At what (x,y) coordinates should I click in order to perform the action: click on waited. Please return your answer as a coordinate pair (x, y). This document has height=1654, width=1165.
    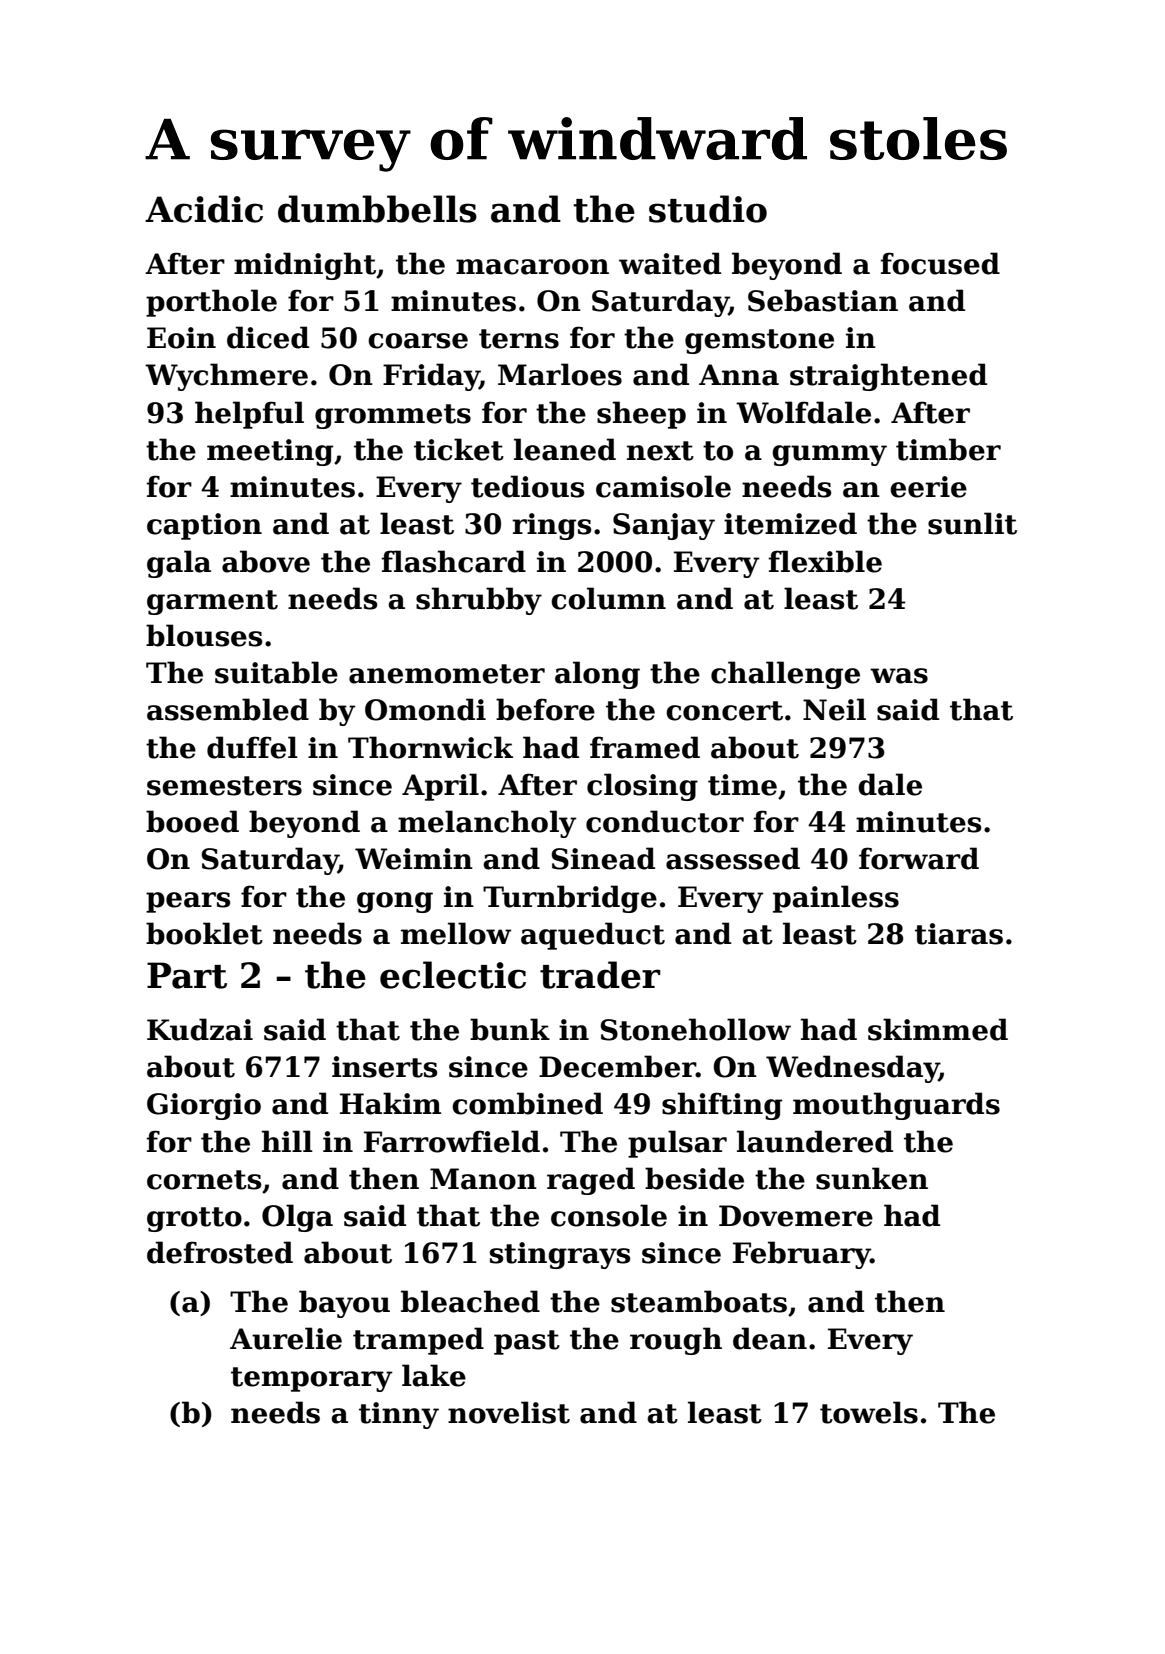
    Looking at the image, I should click on (670, 263).
